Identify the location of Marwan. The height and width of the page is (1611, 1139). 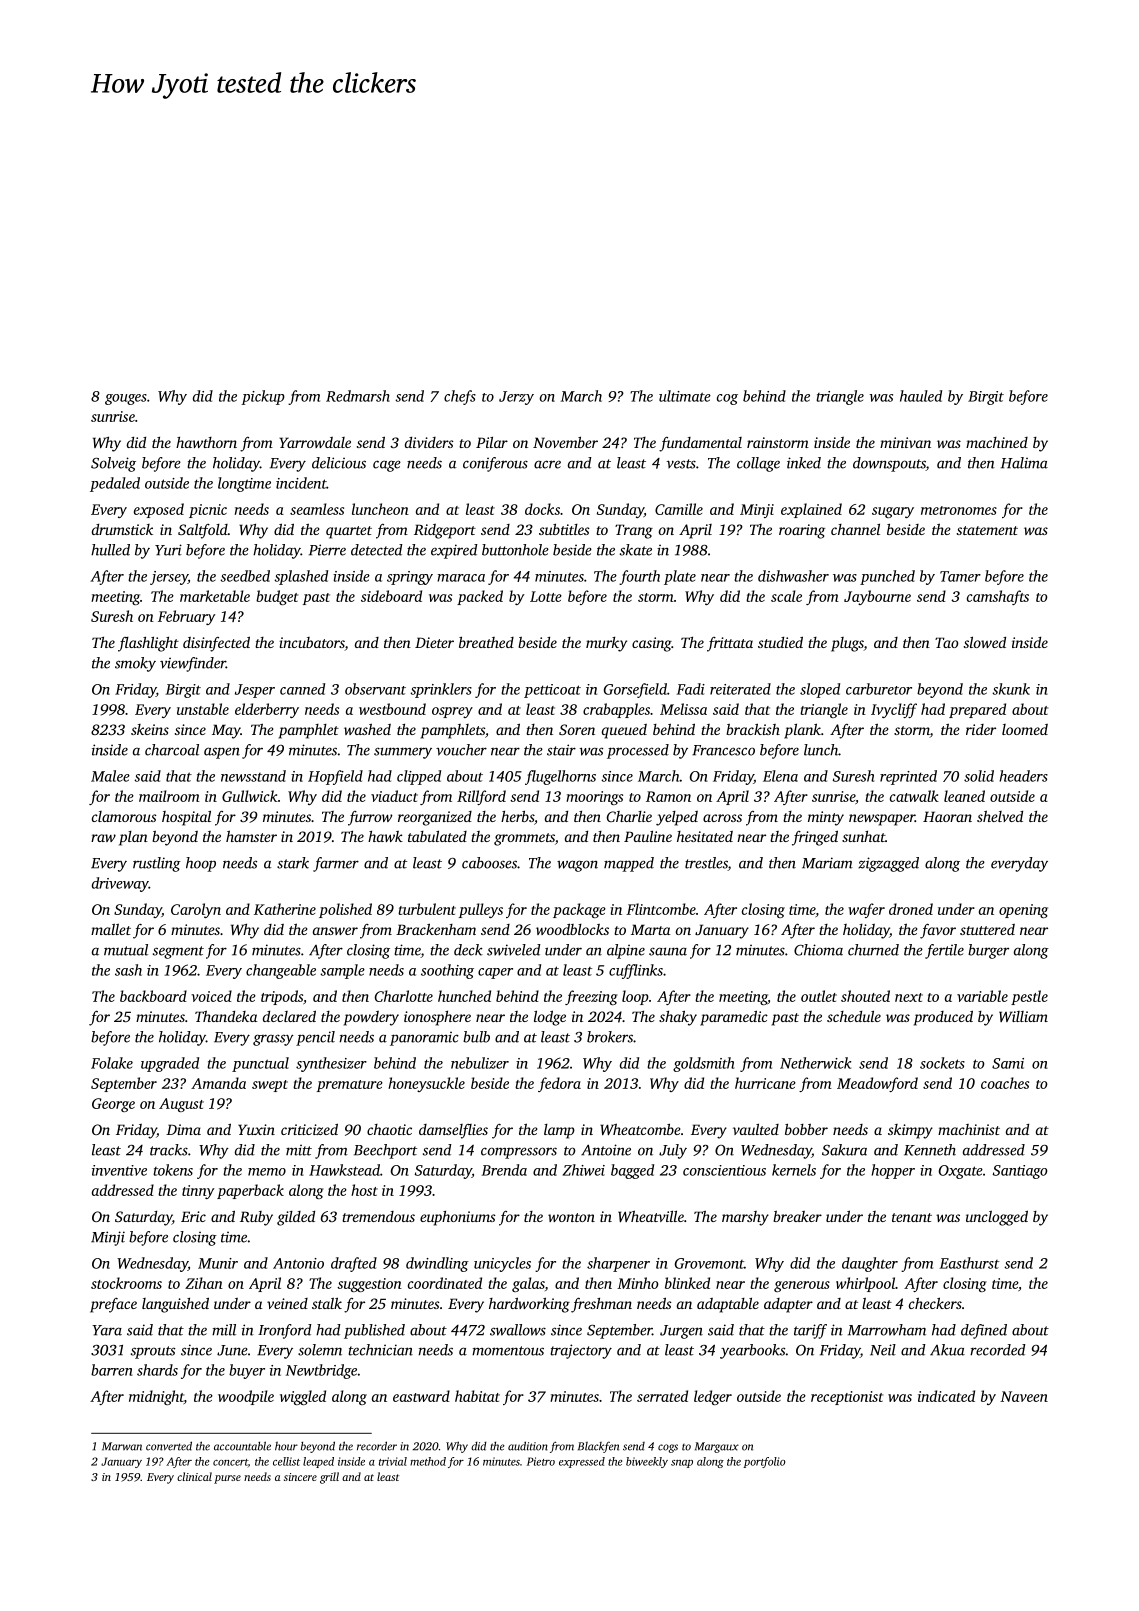
(122, 1446).
